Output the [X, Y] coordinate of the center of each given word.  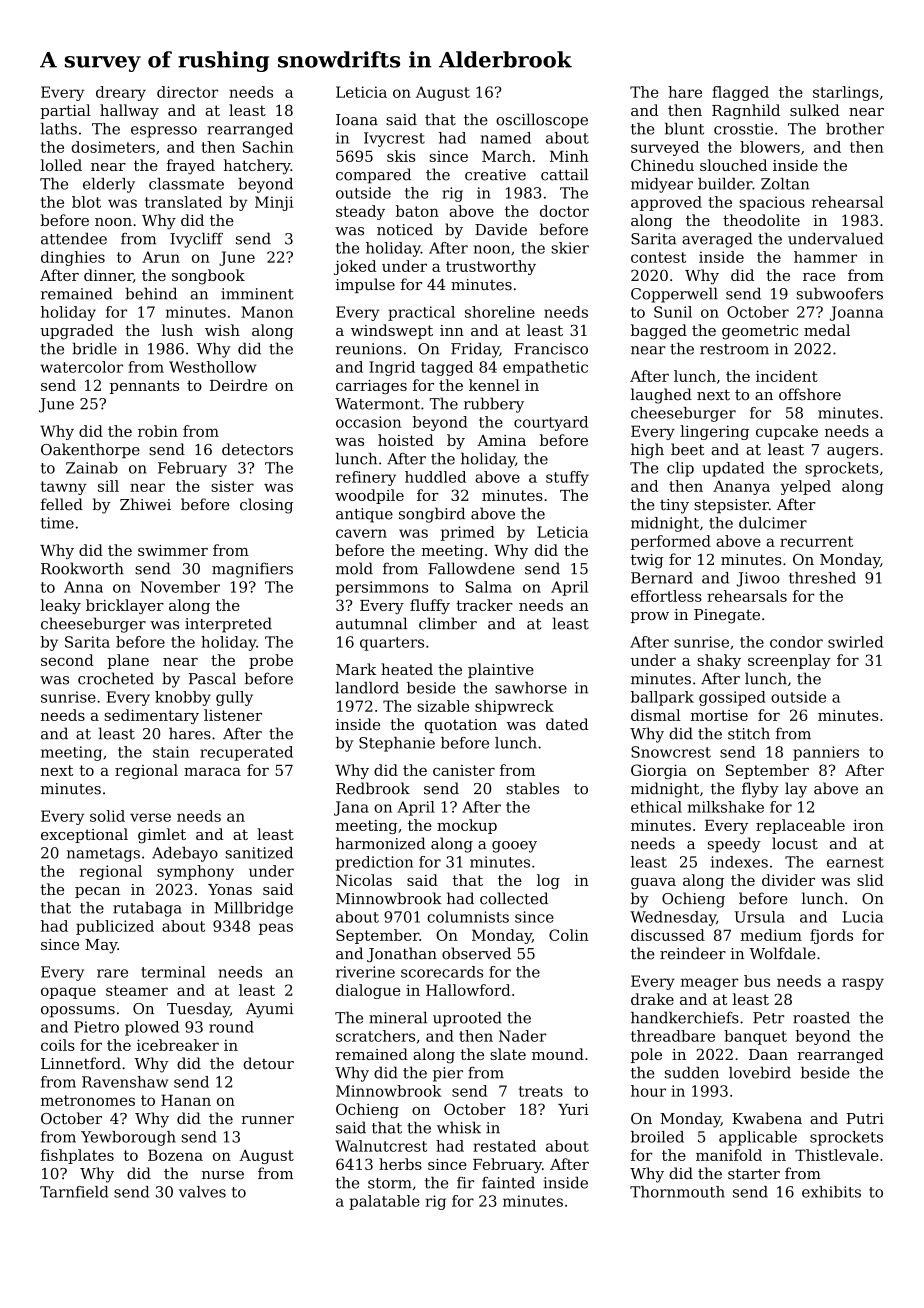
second [67, 660]
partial [65, 111]
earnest [855, 862]
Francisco [551, 349]
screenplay [789, 661]
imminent [257, 294]
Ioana [357, 120]
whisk [459, 1127]
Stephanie [397, 744]
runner [267, 1120]
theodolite [761, 220]
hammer [825, 257]
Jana [351, 808]
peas [276, 929]
